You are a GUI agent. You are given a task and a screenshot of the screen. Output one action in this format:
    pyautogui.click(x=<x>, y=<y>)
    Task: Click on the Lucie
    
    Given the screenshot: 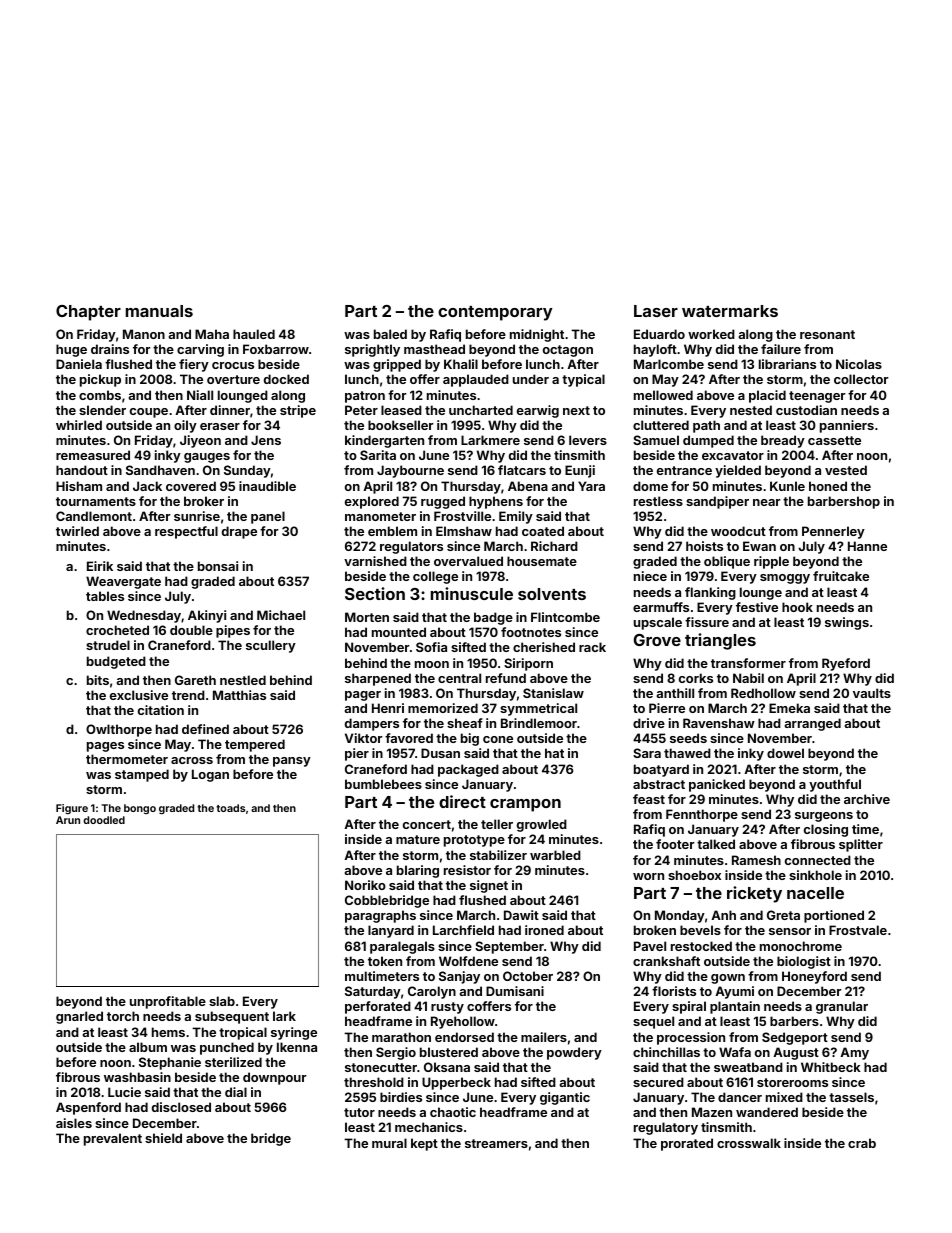 What is the action you would take?
    pyautogui.click(x=124, y=1092)
